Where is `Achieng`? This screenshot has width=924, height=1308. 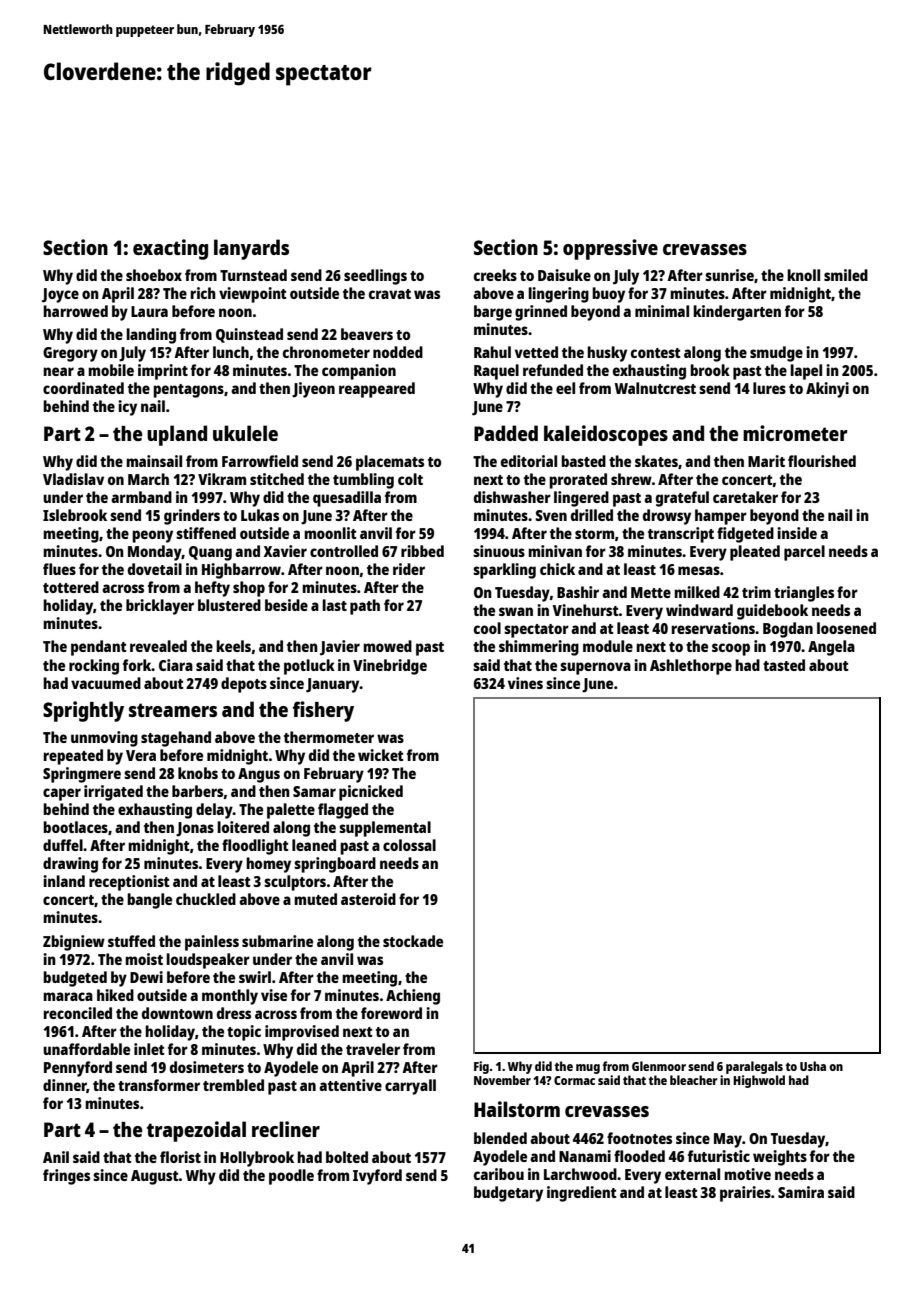 Achieng is located at coordinates (413, 997).
